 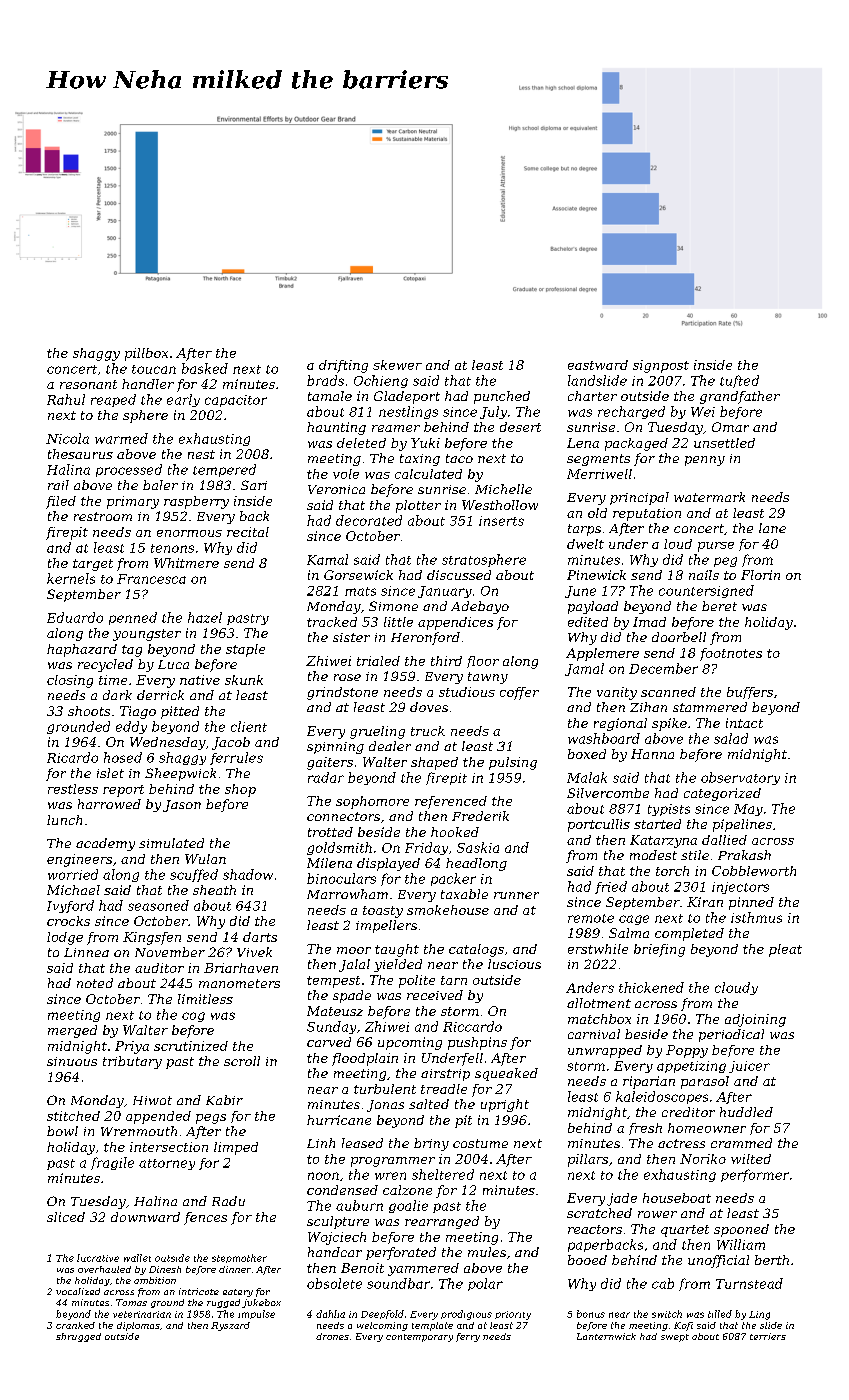 What do you see at coordinates (146, 354) in the screenshot?
I see `pillbox` at bounding box center [146, 354].
